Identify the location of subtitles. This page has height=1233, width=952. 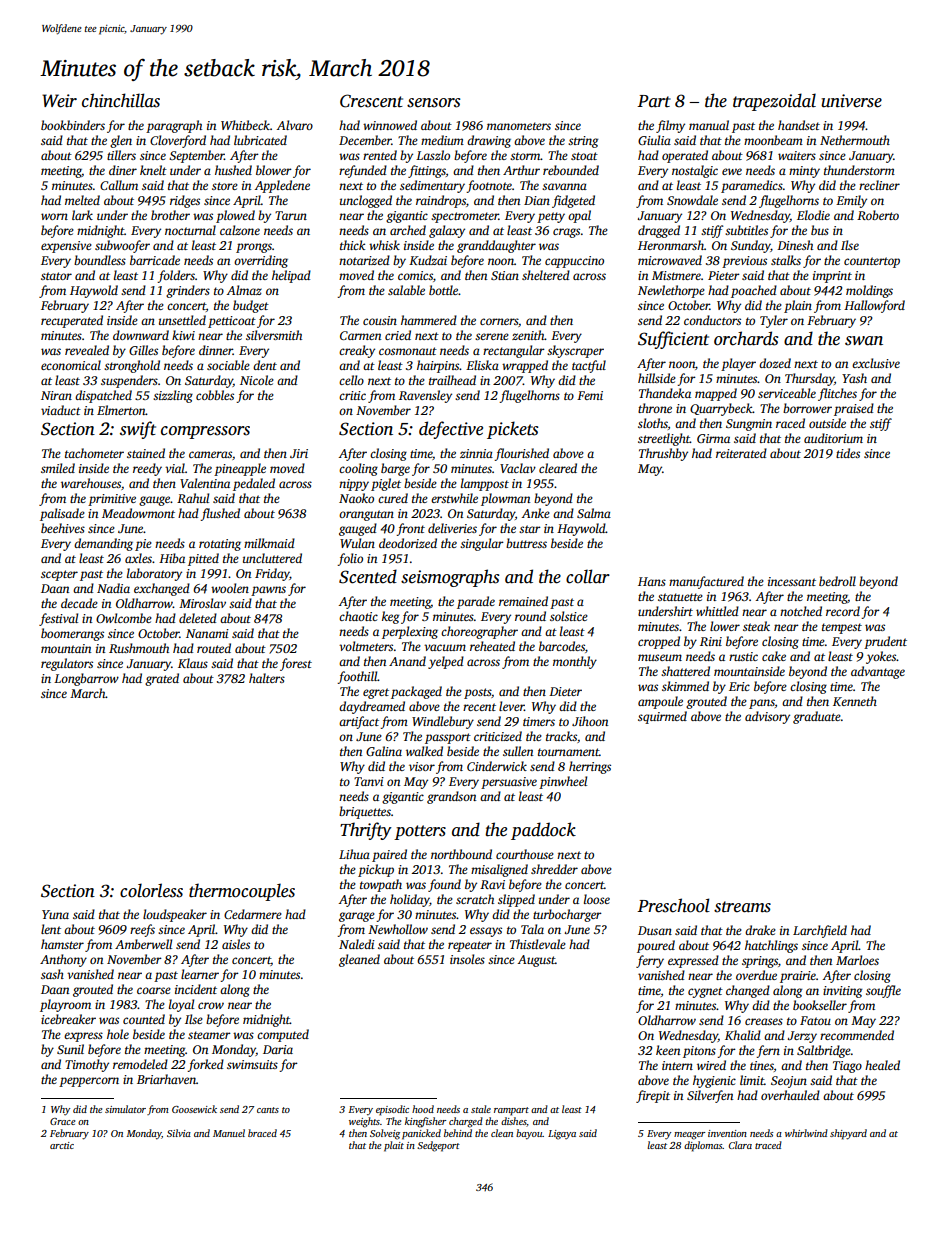
(746, 230).
